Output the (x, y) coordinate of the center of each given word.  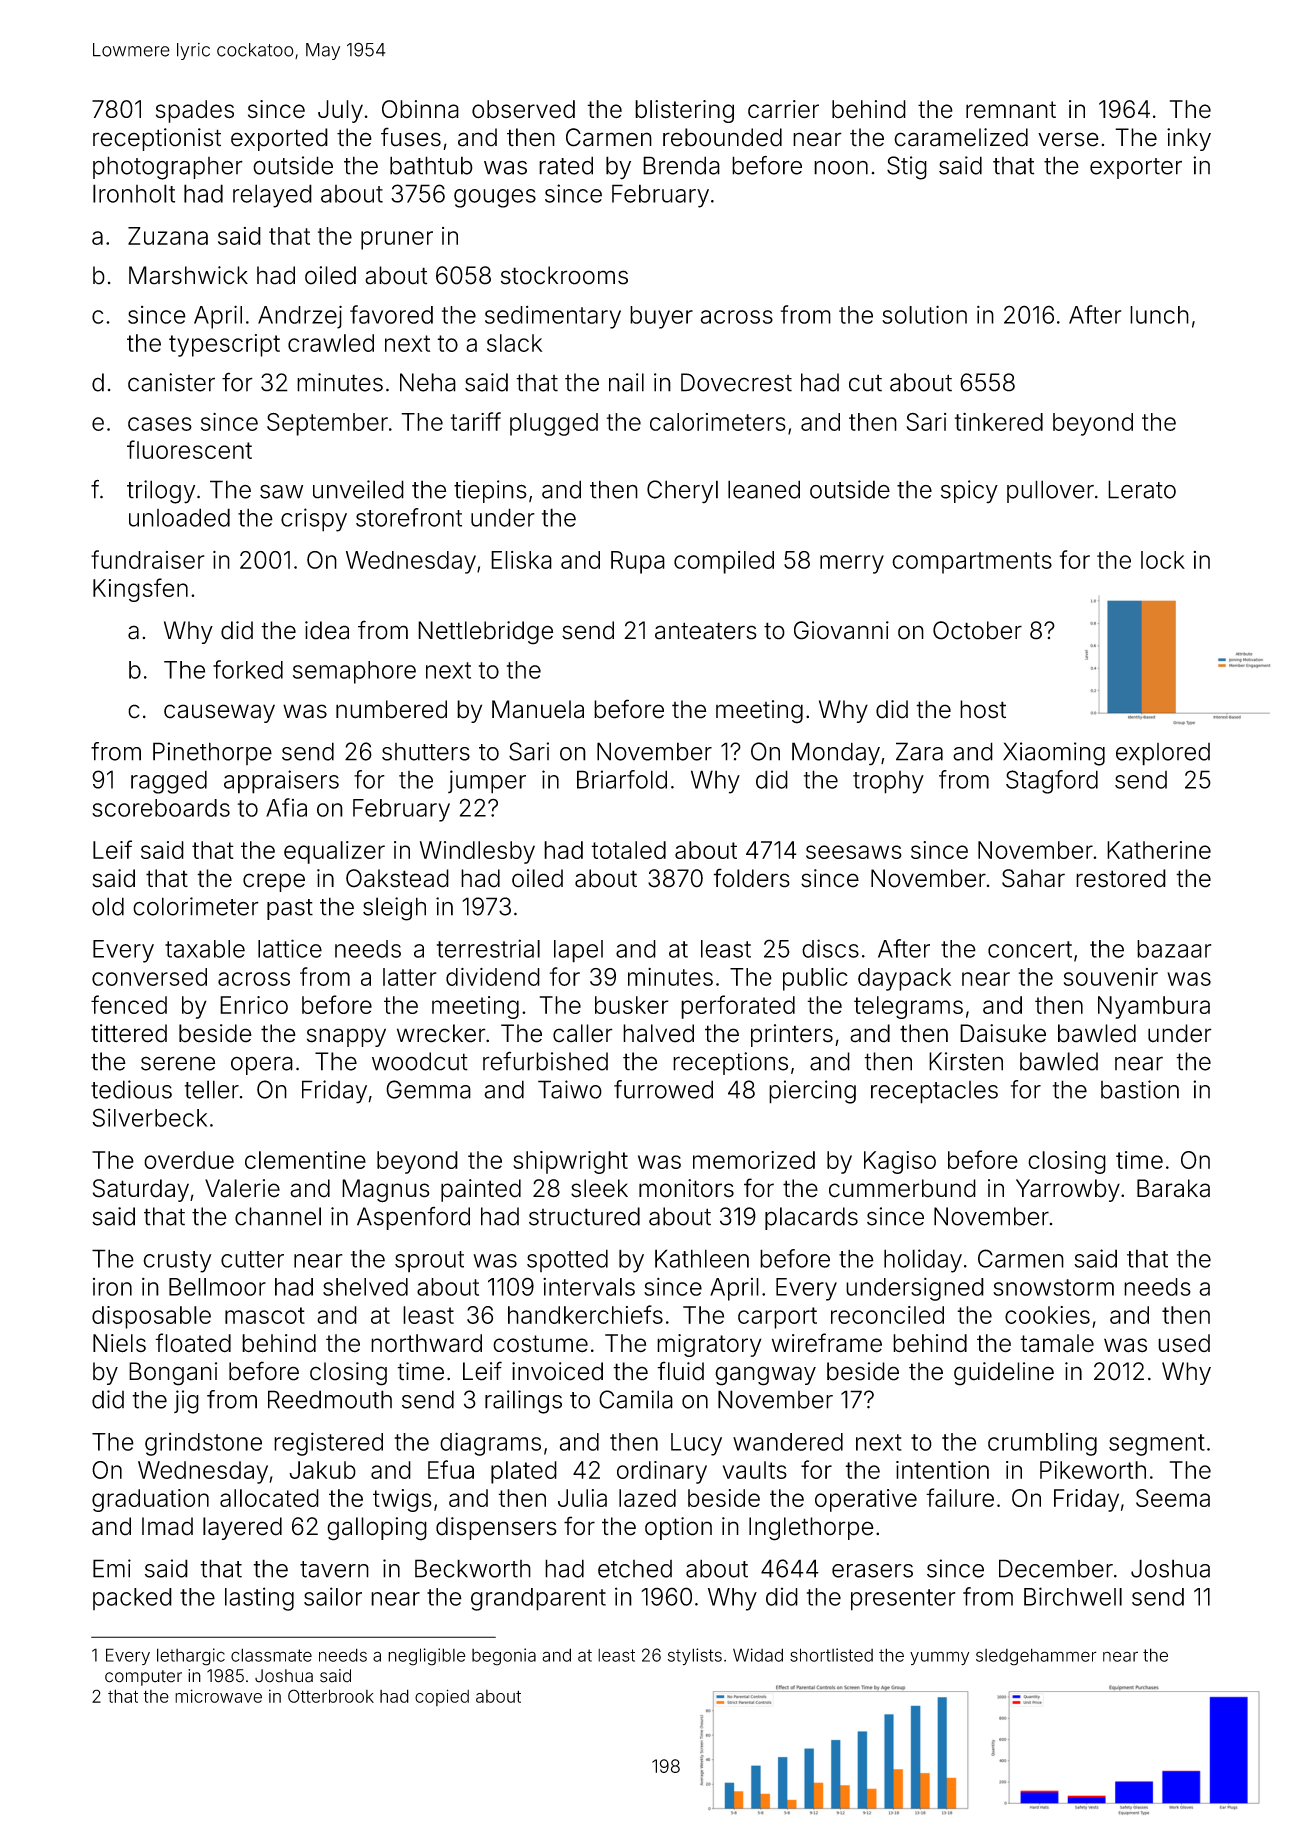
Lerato (1142, 489)
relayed (272, 196)
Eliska (521, 560)
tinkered (999, 422)
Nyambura (1154, 1007)
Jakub (322, 1470)
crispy (314, 520)
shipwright (570, 1162)
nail (626, 382)
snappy (346, 1037)
